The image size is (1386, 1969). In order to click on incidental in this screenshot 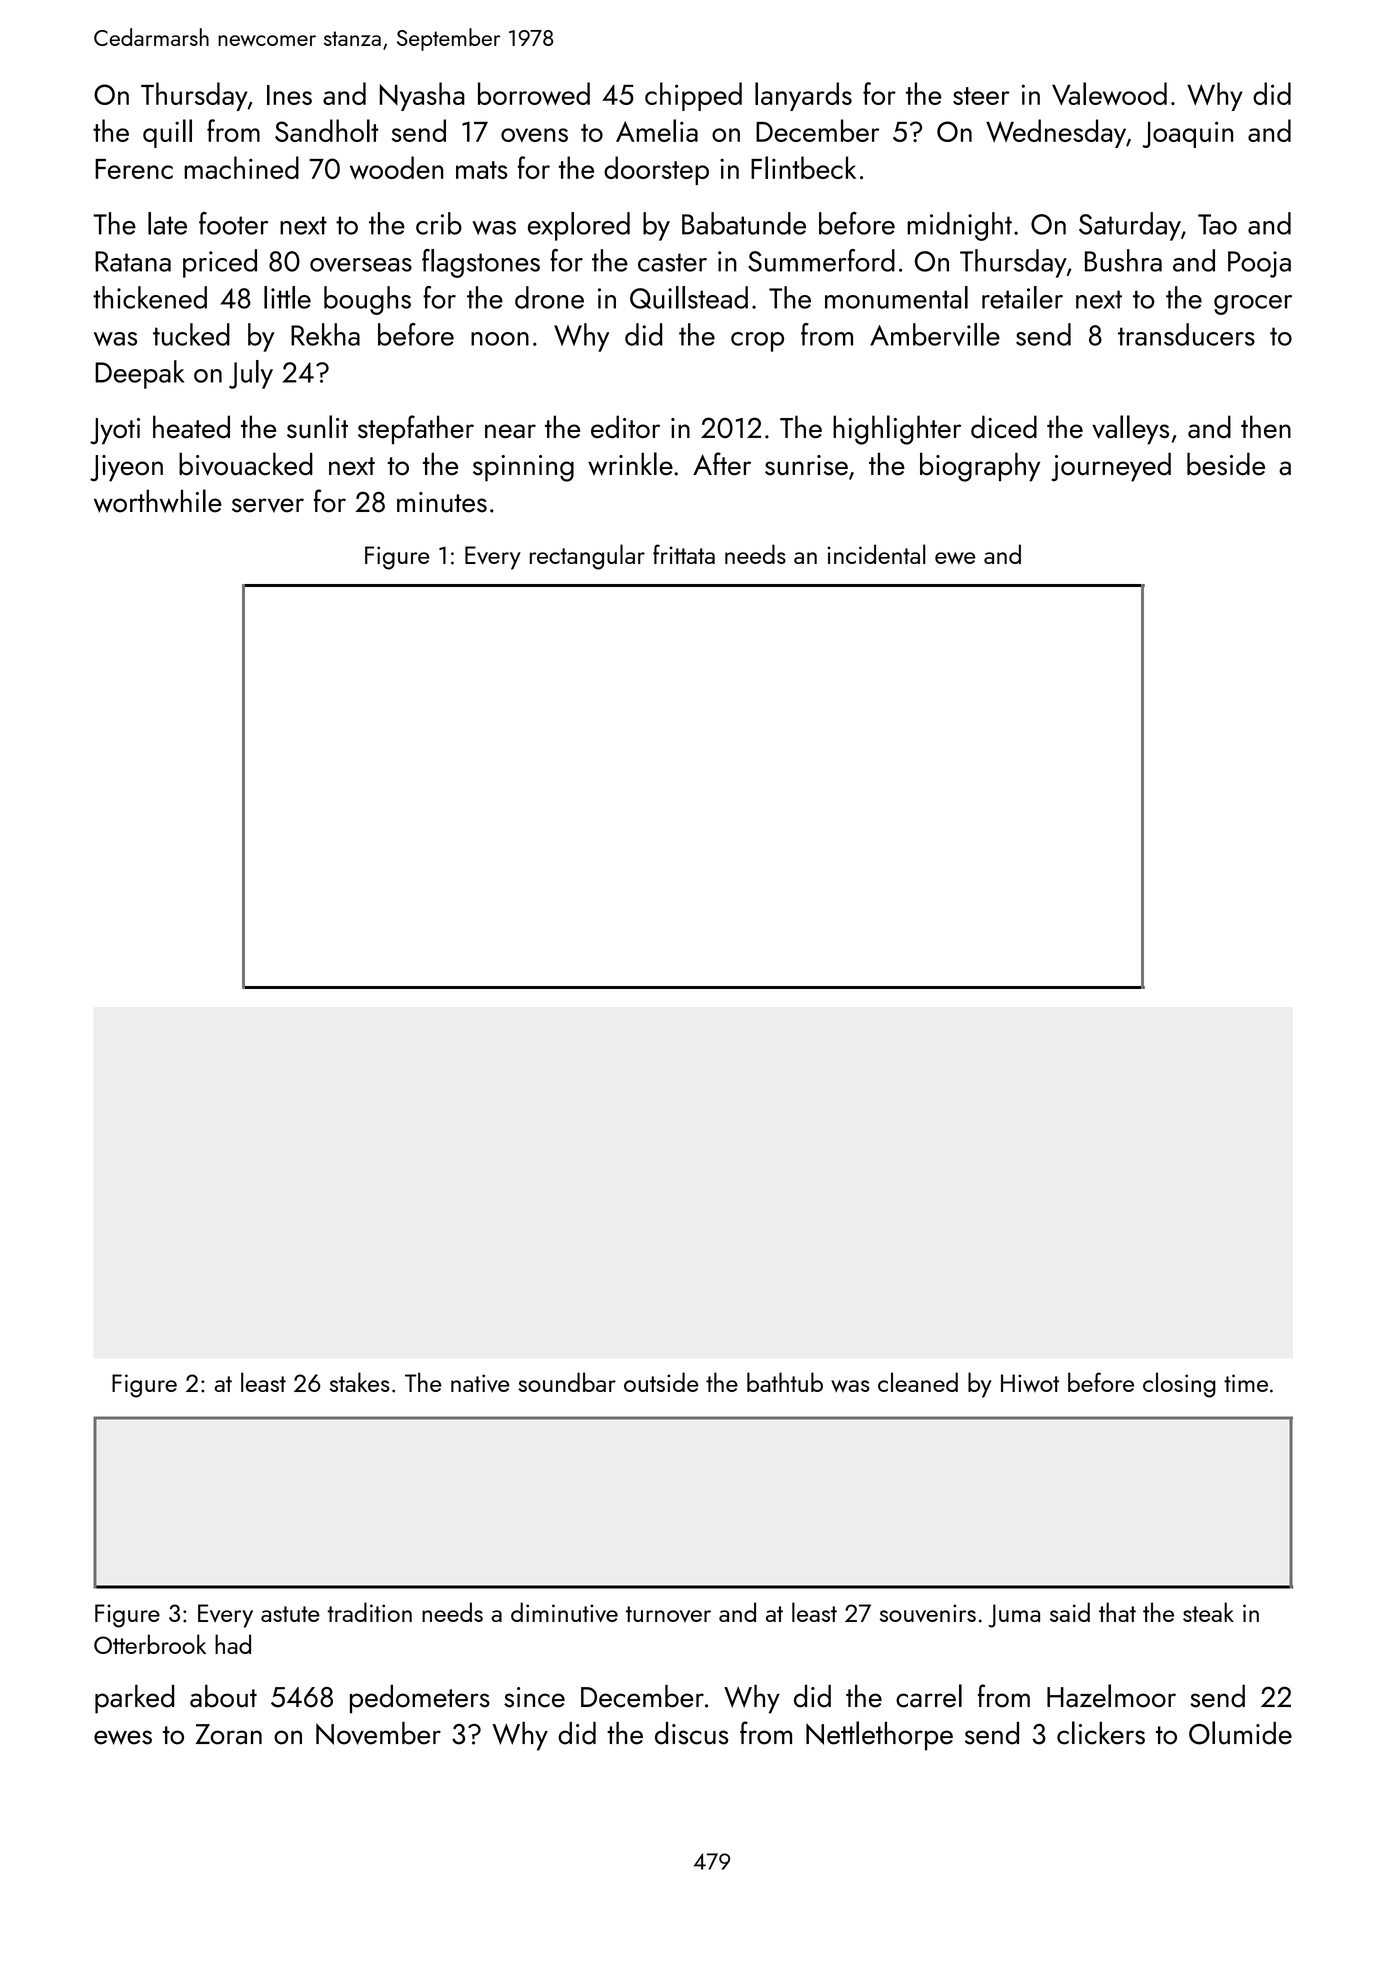, I will do `click(876, 554)`.
